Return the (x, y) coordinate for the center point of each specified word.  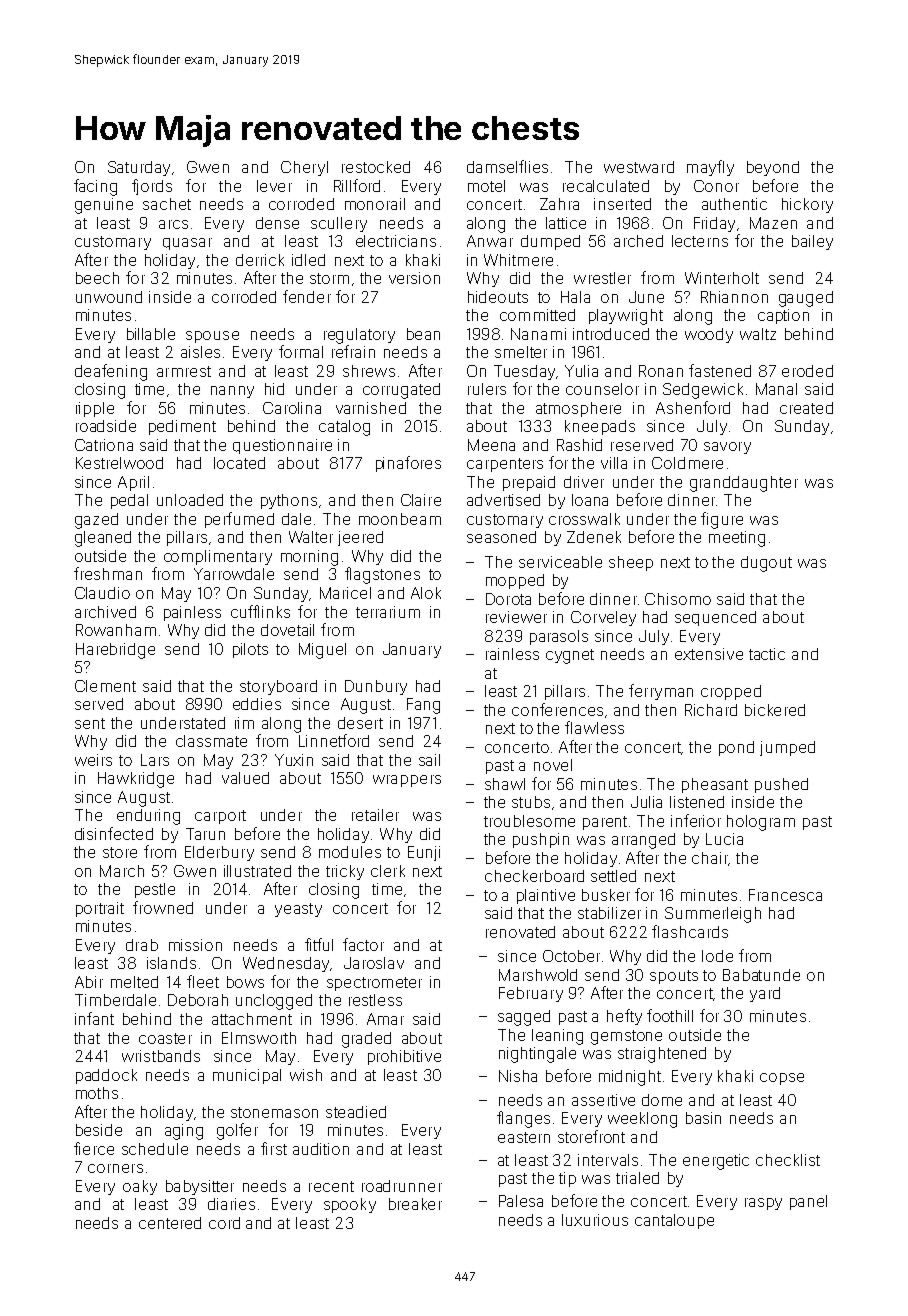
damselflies (507, 166)
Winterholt (722, 278)
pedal (129, 501)
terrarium (388, 612)
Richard (711, 710)
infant (94, 1018)
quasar (187, 244)
